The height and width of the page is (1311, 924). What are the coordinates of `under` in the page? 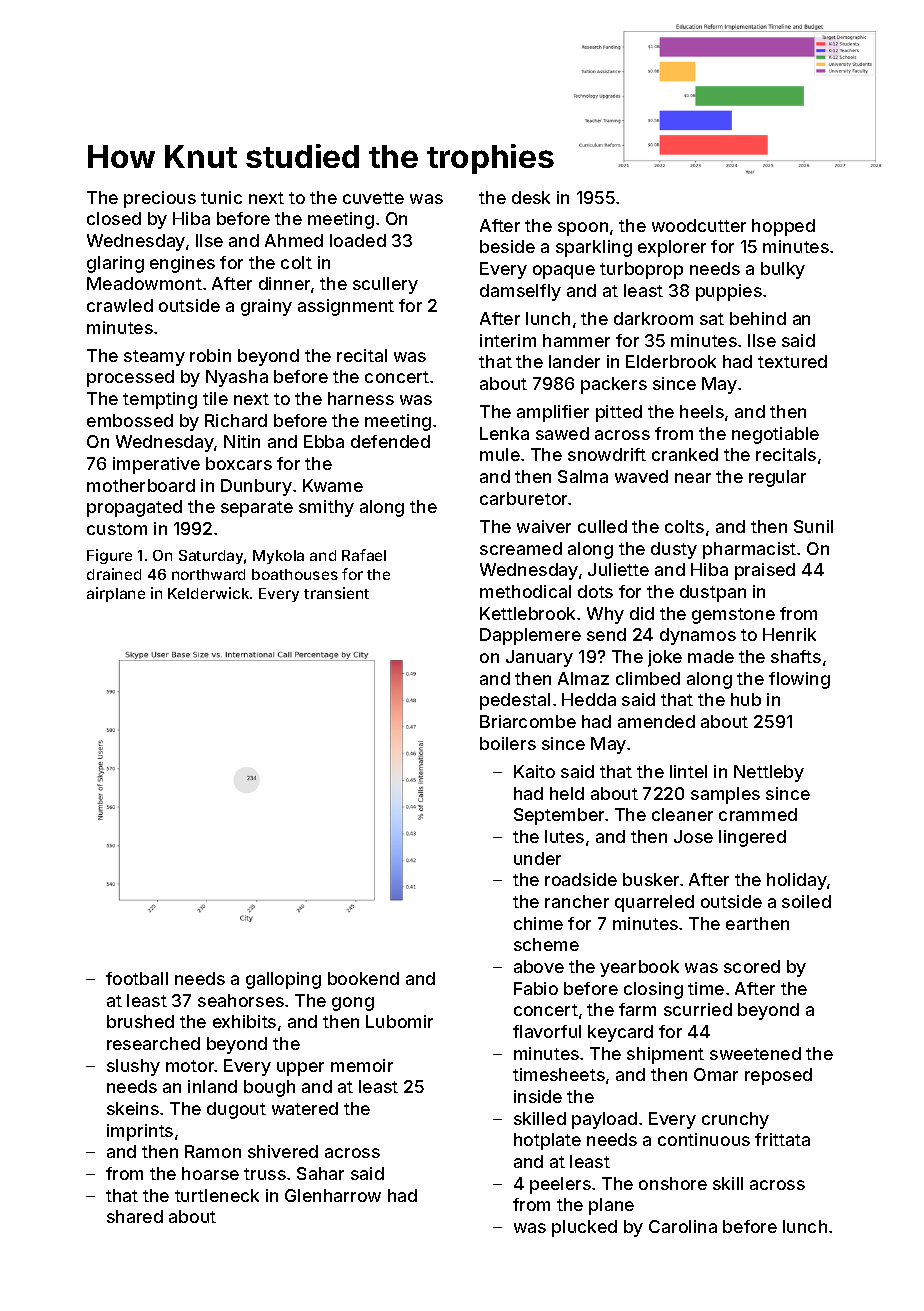 It's located at (537, 858).
